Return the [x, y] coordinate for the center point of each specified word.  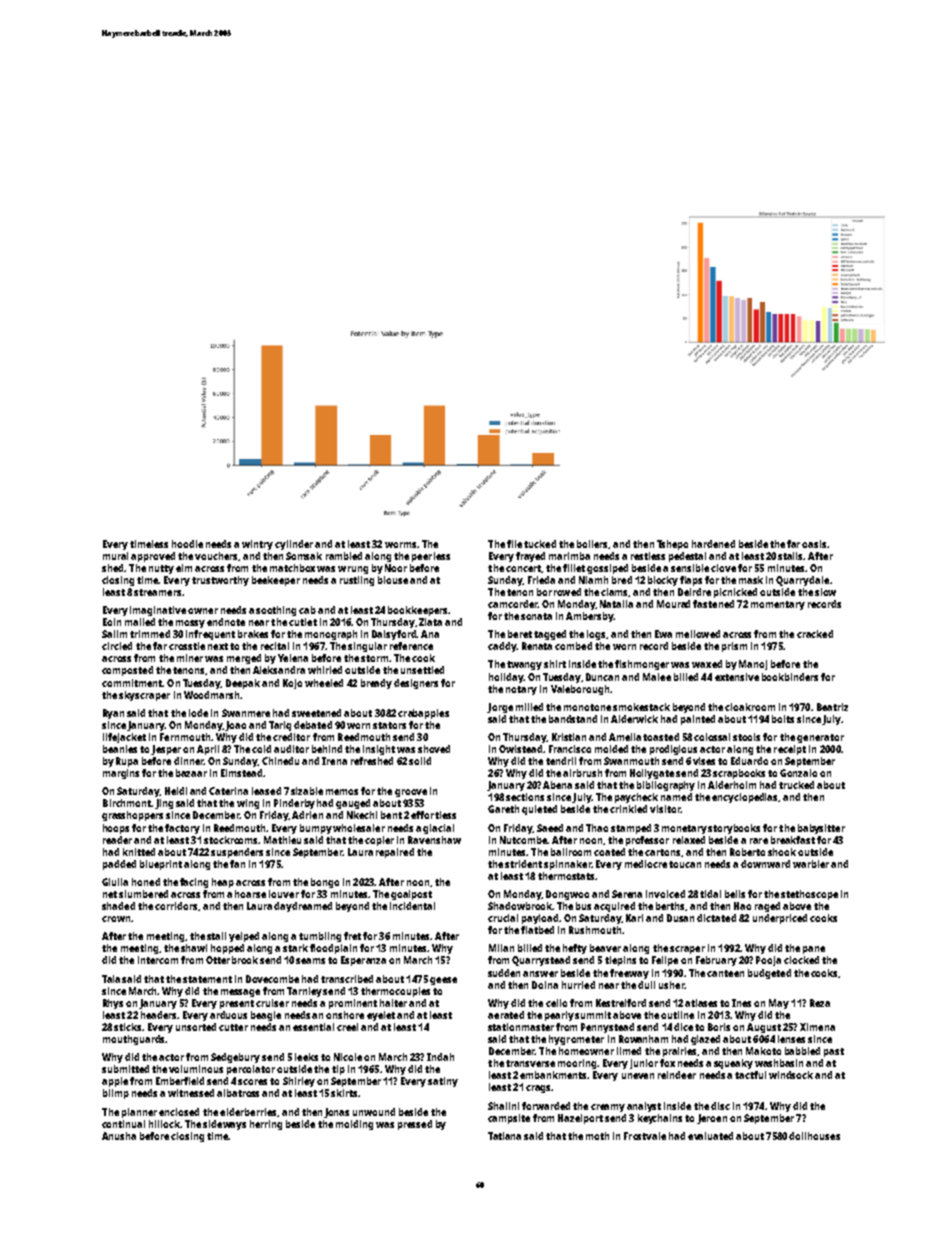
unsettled [422, 670]
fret [352, 936]
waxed [707, 664]
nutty [161, 569]
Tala [111, 979]
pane [814, 950]
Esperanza [363, 961]
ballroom [571, 852]
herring [266, 1125]
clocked [801, 960]
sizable [307, 791]
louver [284, 894]
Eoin [112, 622]
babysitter [821, 829]
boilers [592, 544]
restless [648, 556]
